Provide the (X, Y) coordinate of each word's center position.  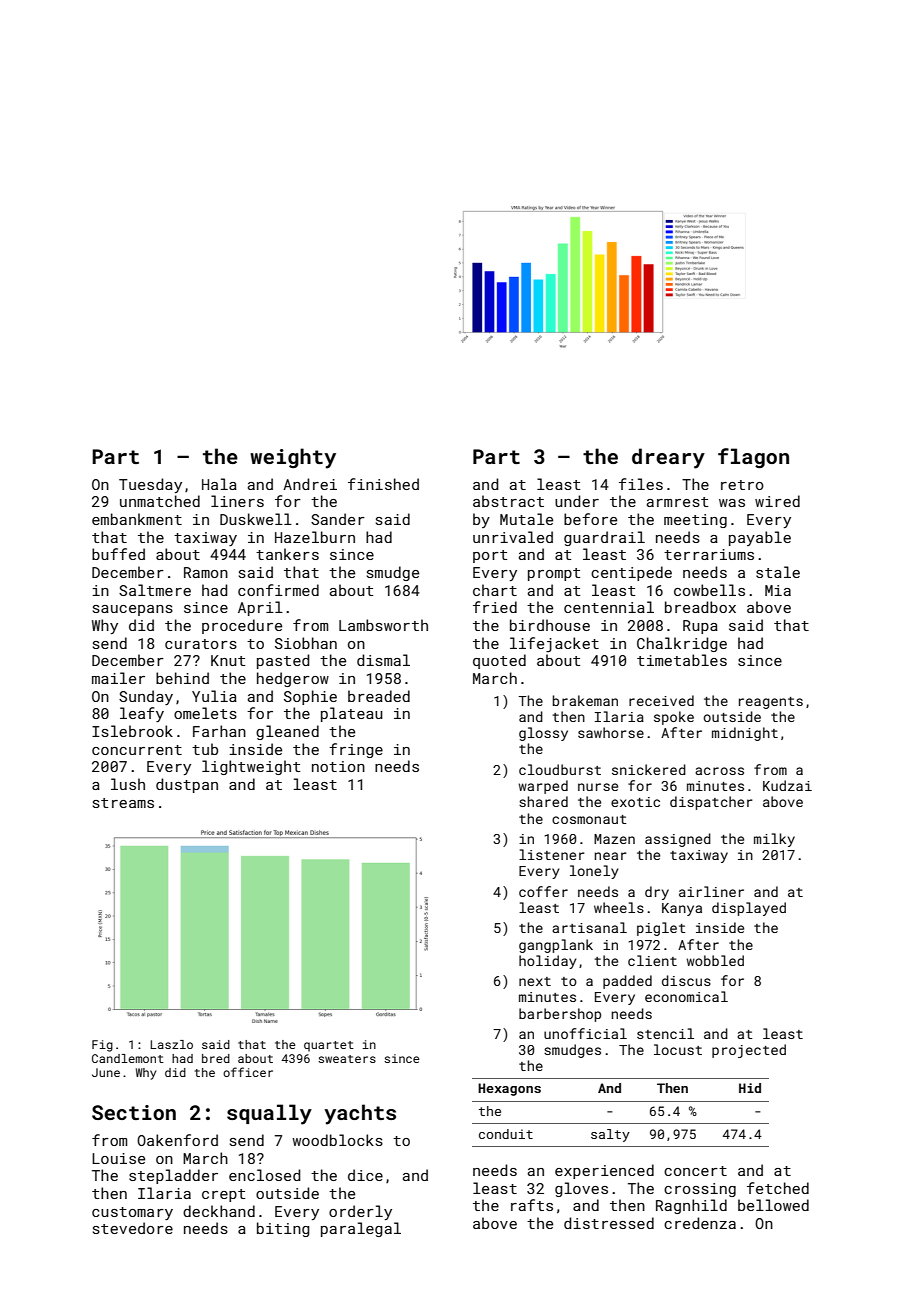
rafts (532, 1205)
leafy (142, 714)
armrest (677, 502)
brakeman (585, 700)
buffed (118, 554)
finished (383, 484)
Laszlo (171, 1044)
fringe (356, 750)
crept (223, 1195)
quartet (329, 1046)
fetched (778, 1188)
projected (749, 1051)
